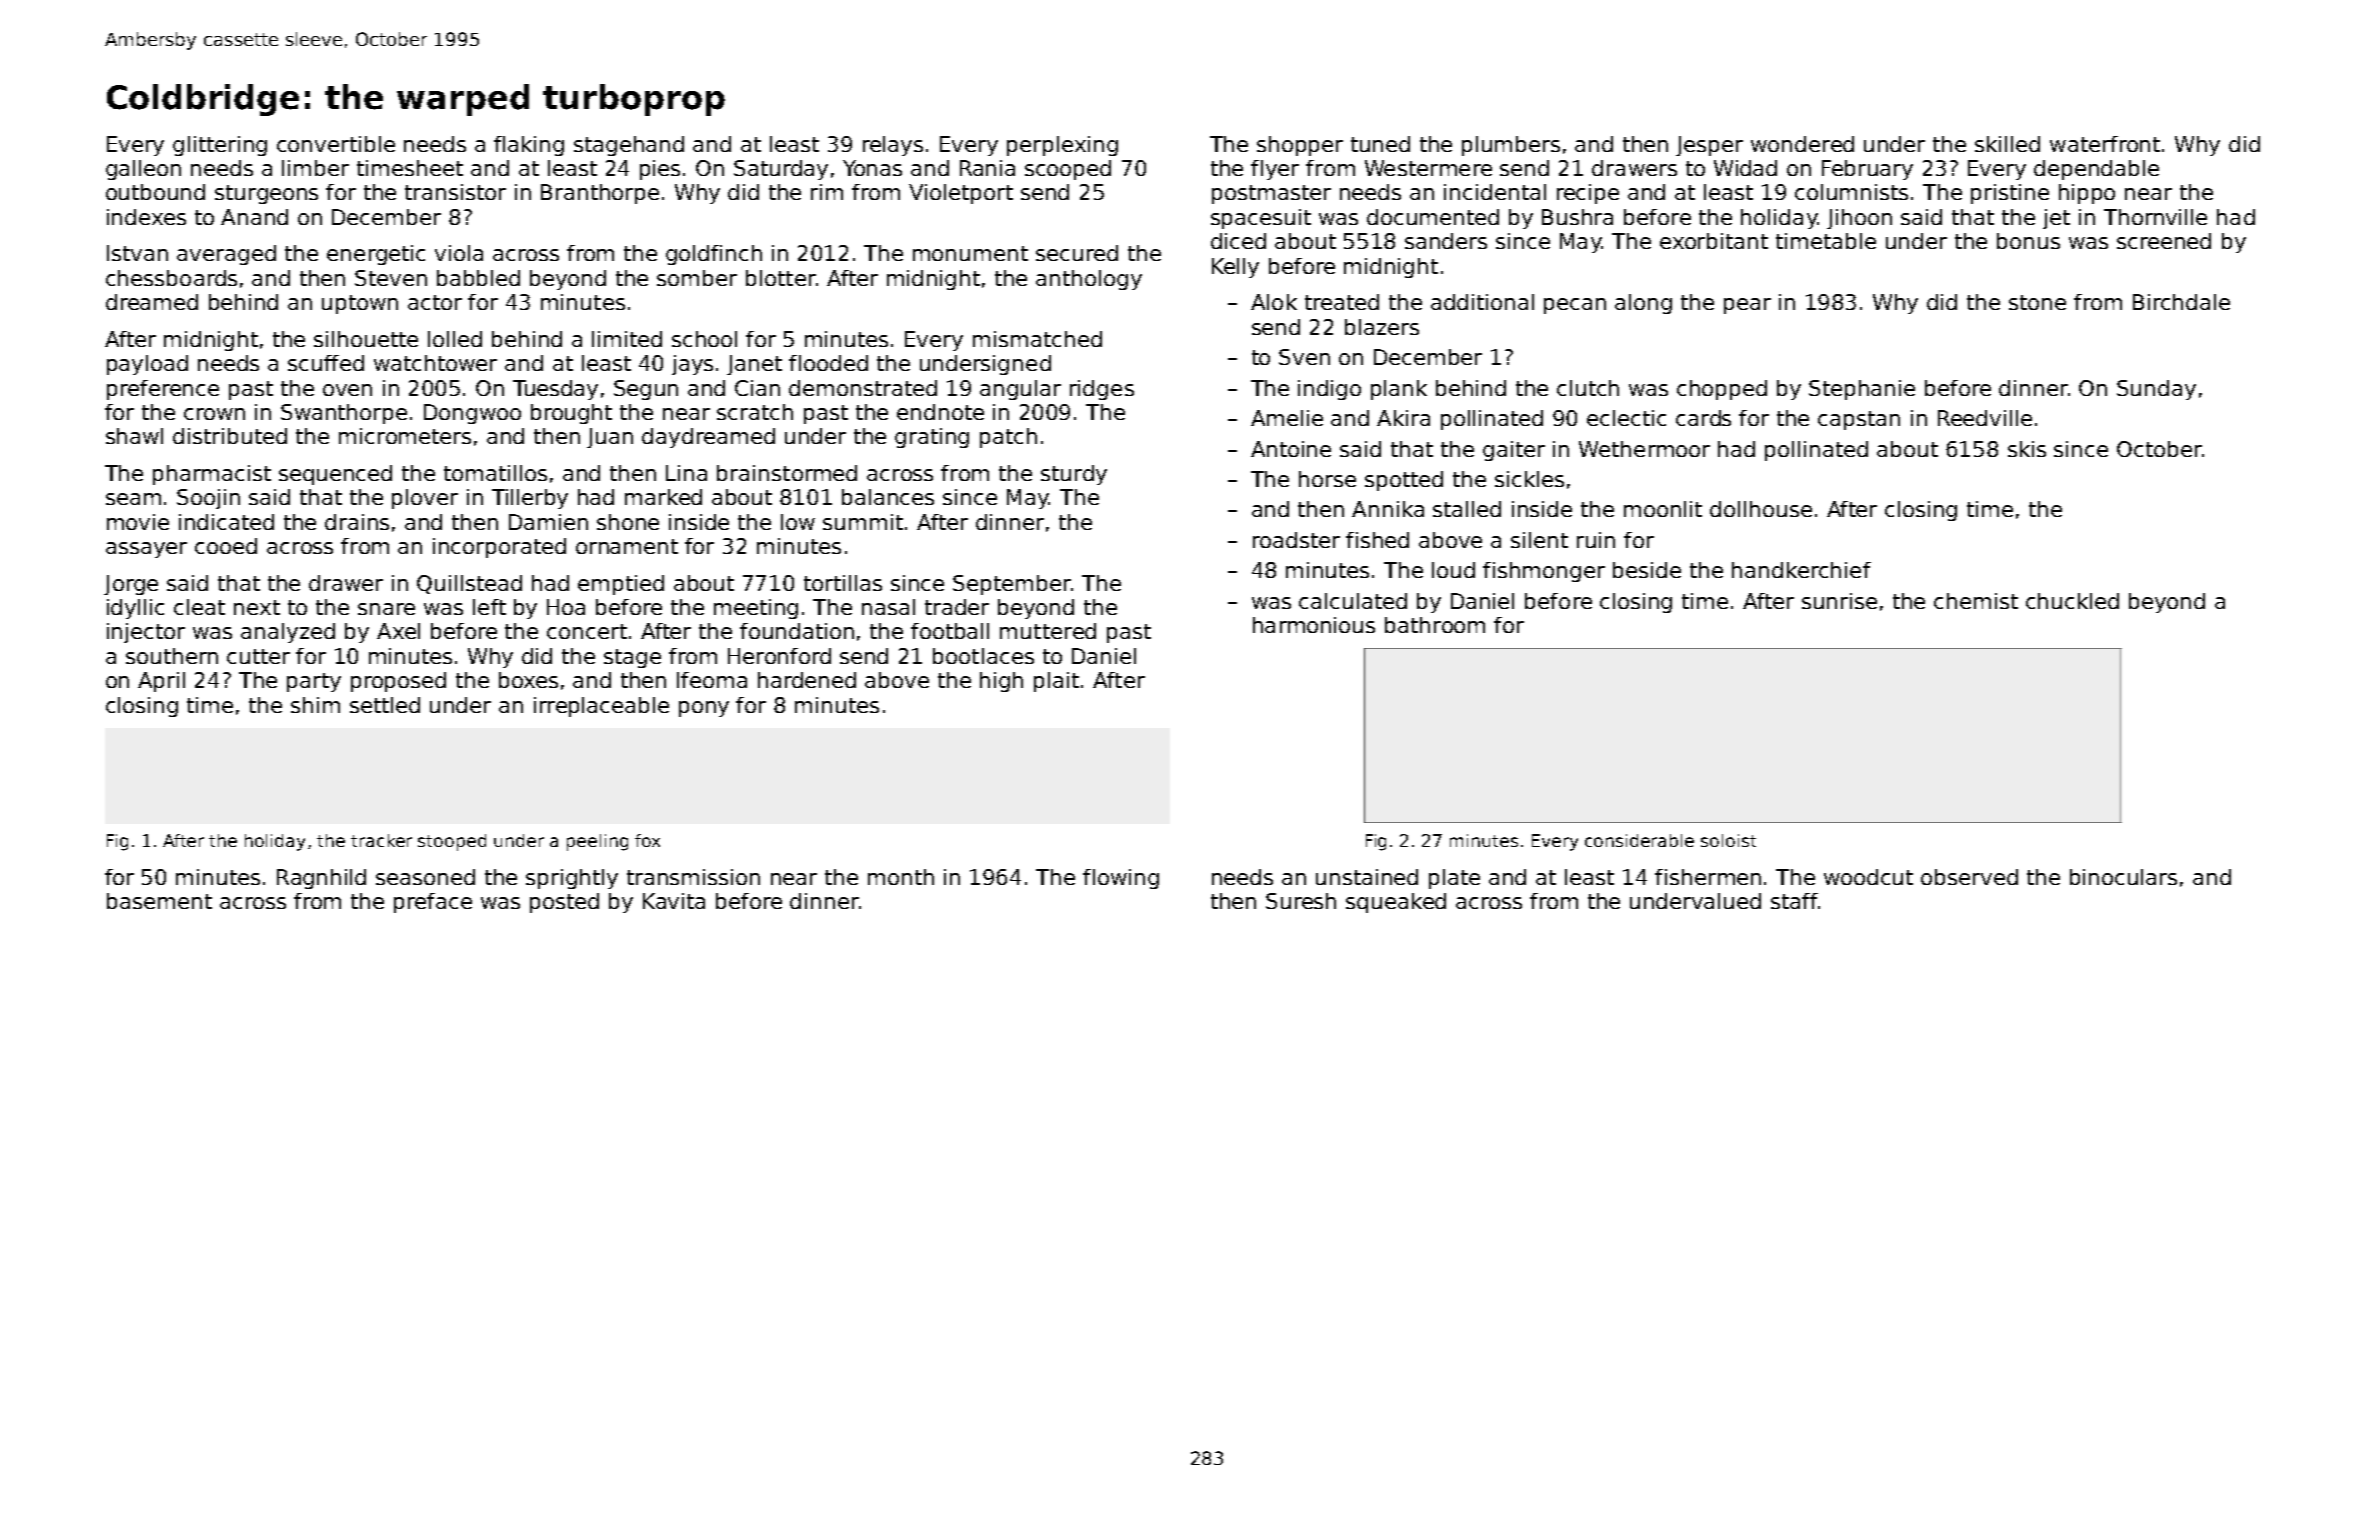 The width and height of the image is (2380, 1540). What do you see at coordinates (1008, 438) in the image?
I see `patch` at bounding box center [1008, 438].
